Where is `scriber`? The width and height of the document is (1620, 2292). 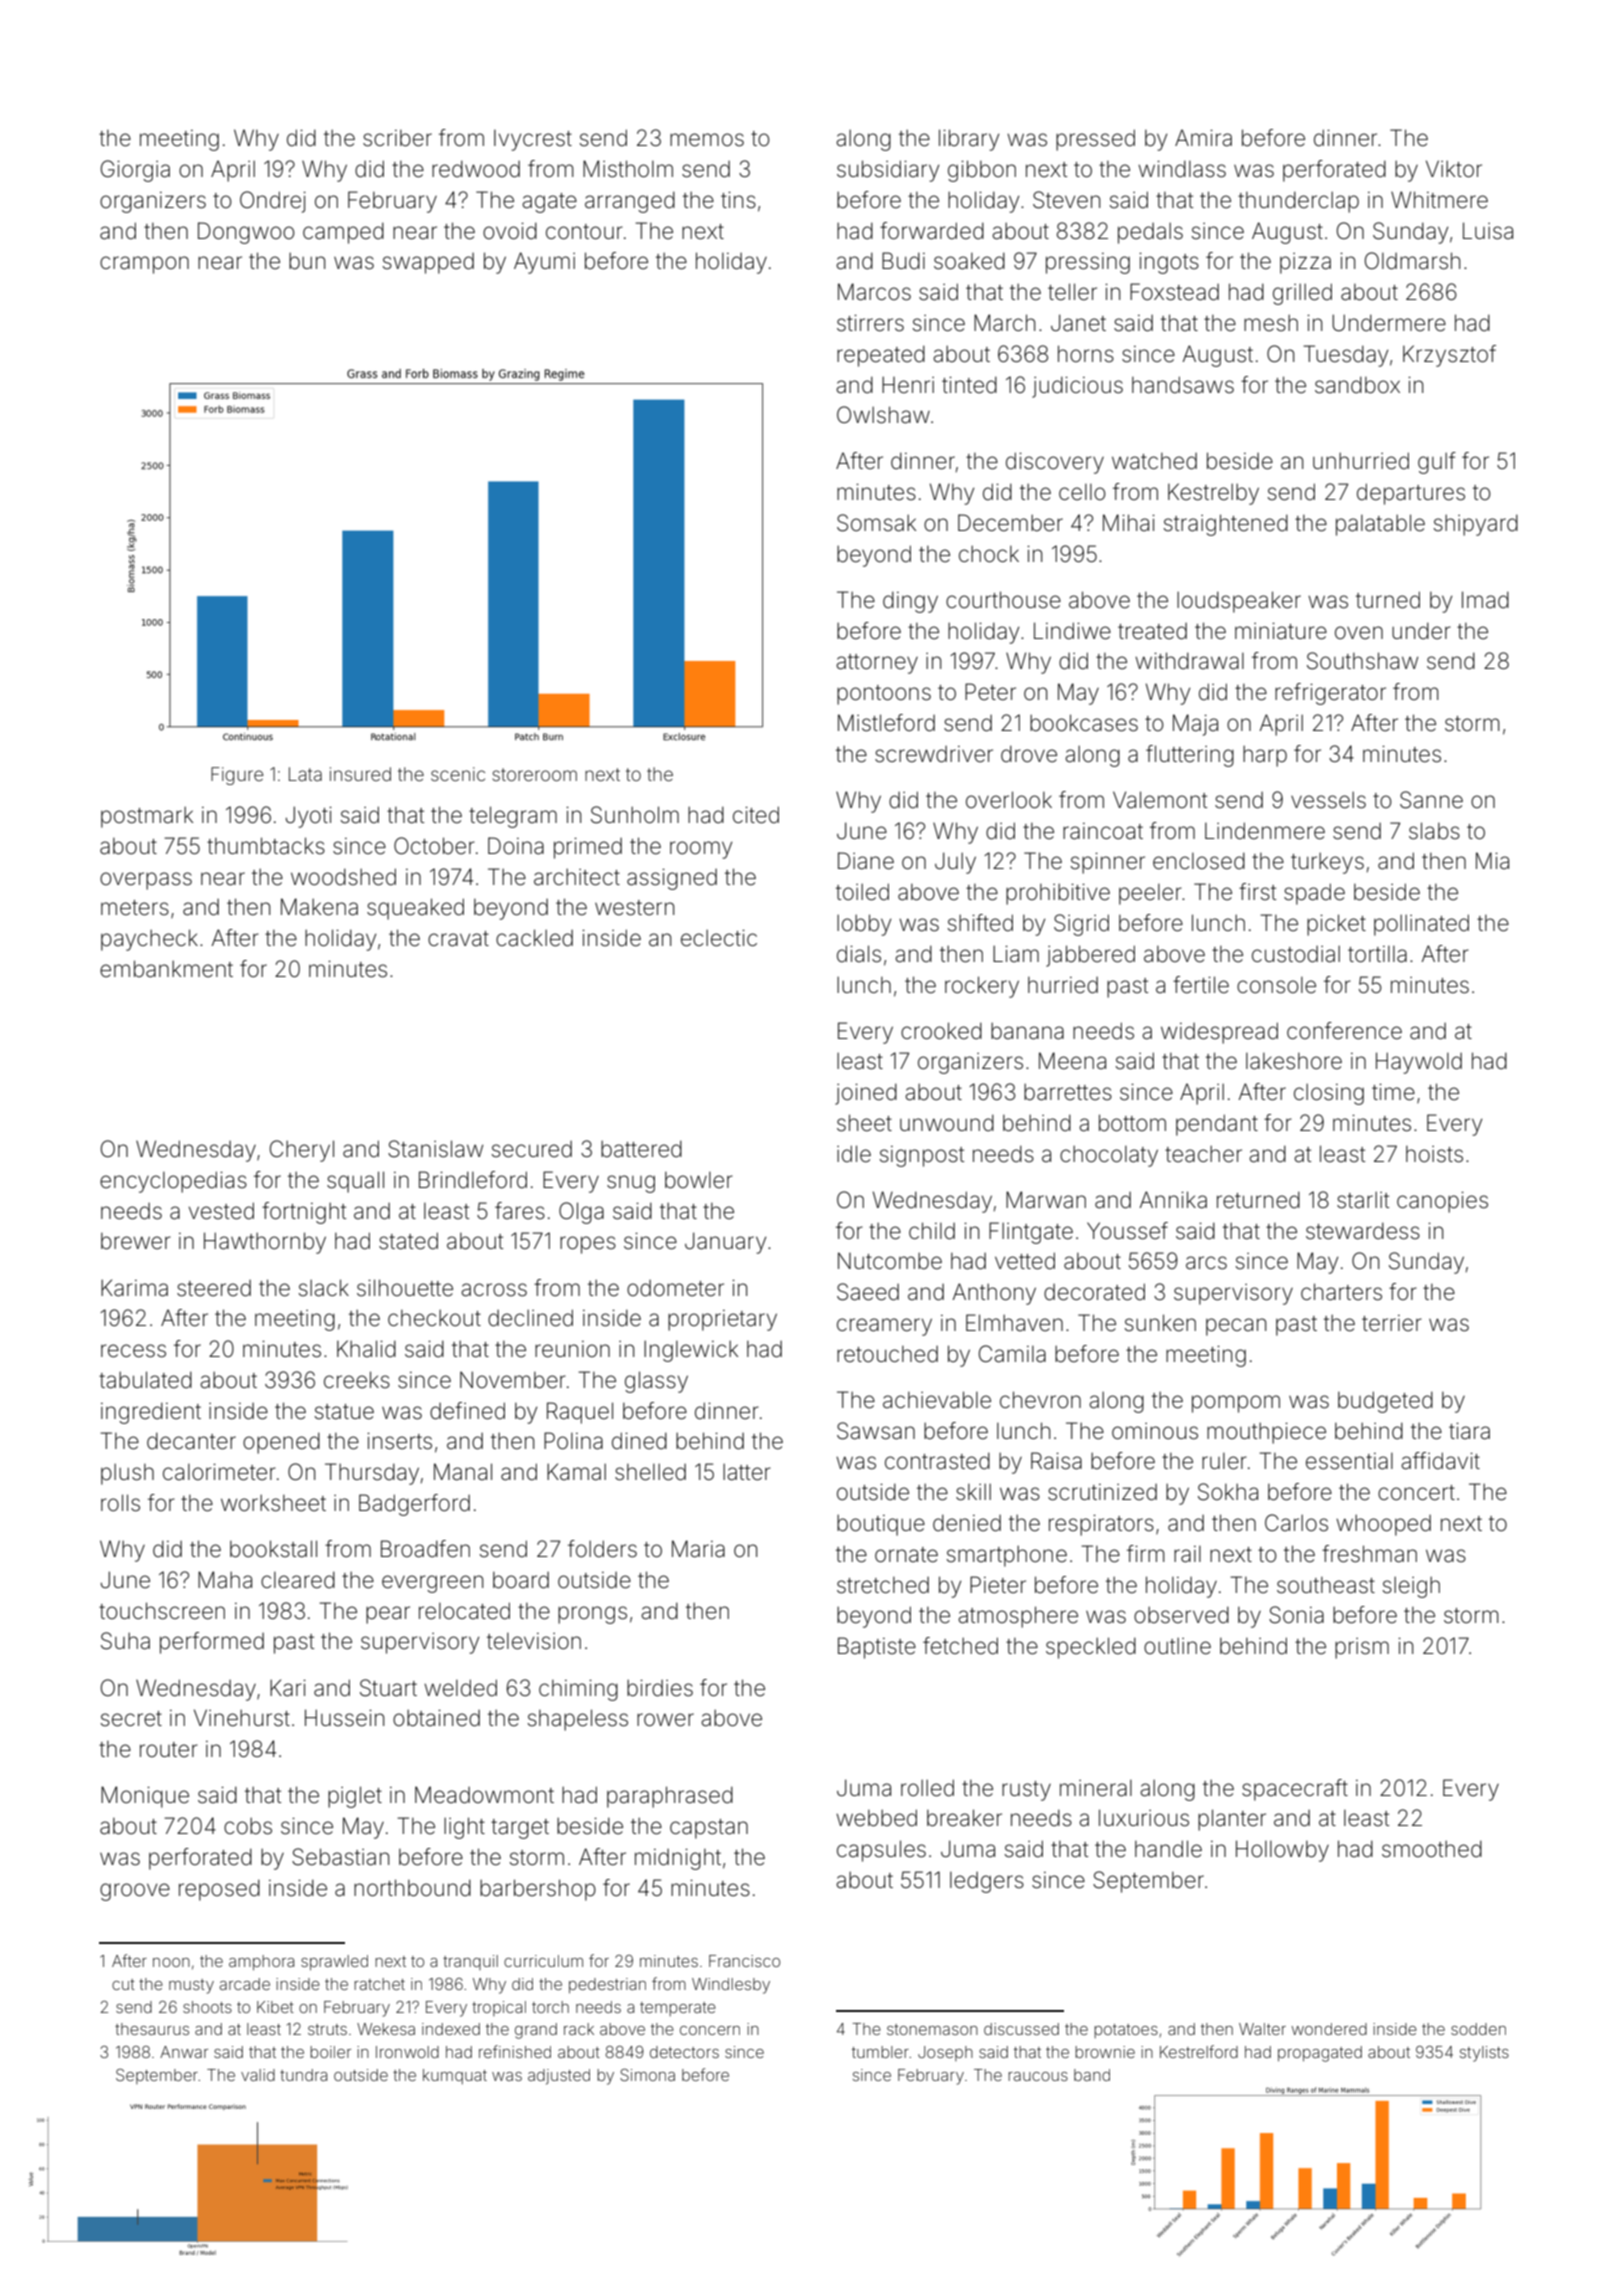 scriber is located at coordinates (397, 138).
